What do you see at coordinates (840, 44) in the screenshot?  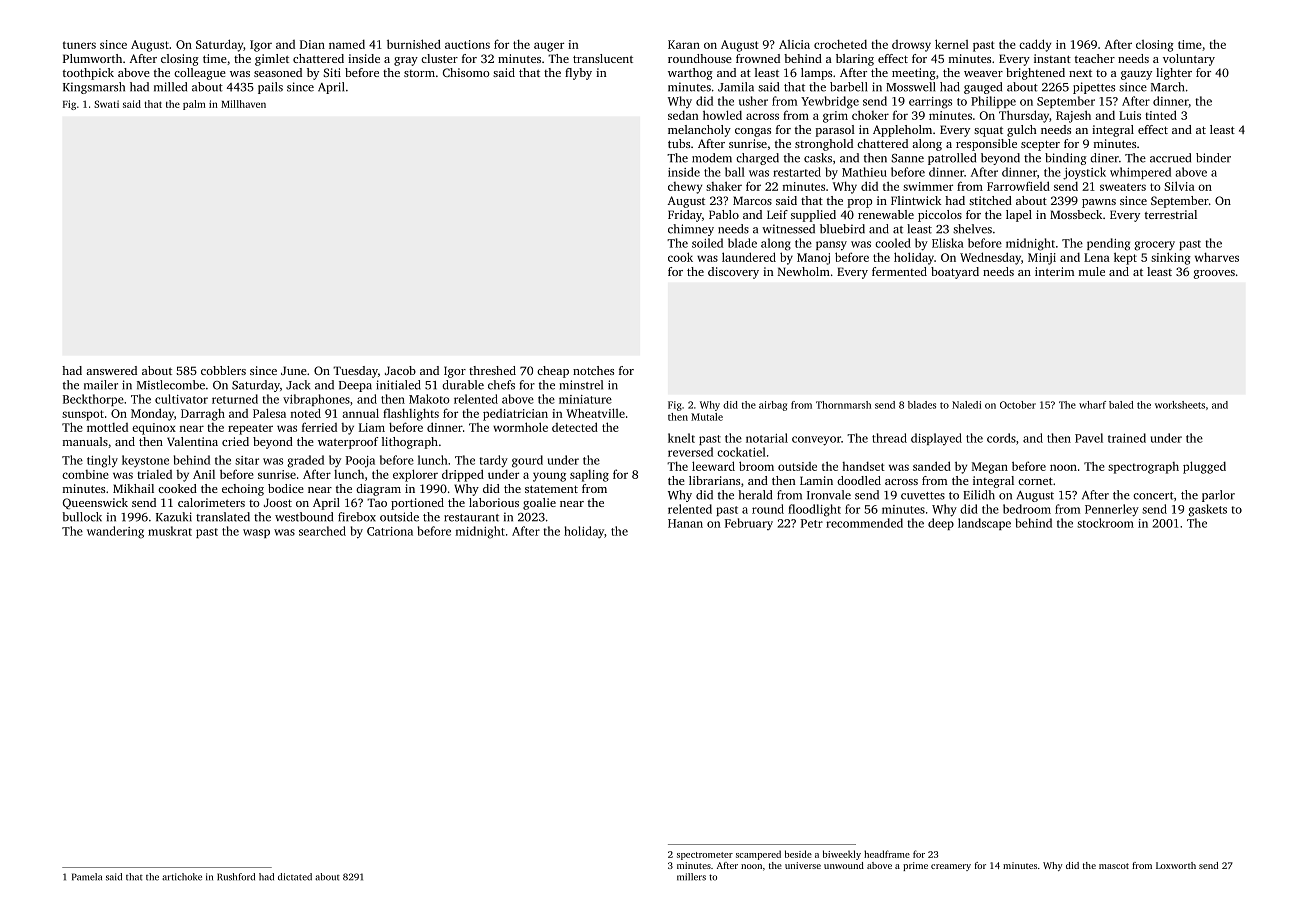 I see `crocheted` at bounding box center [840, 44].
